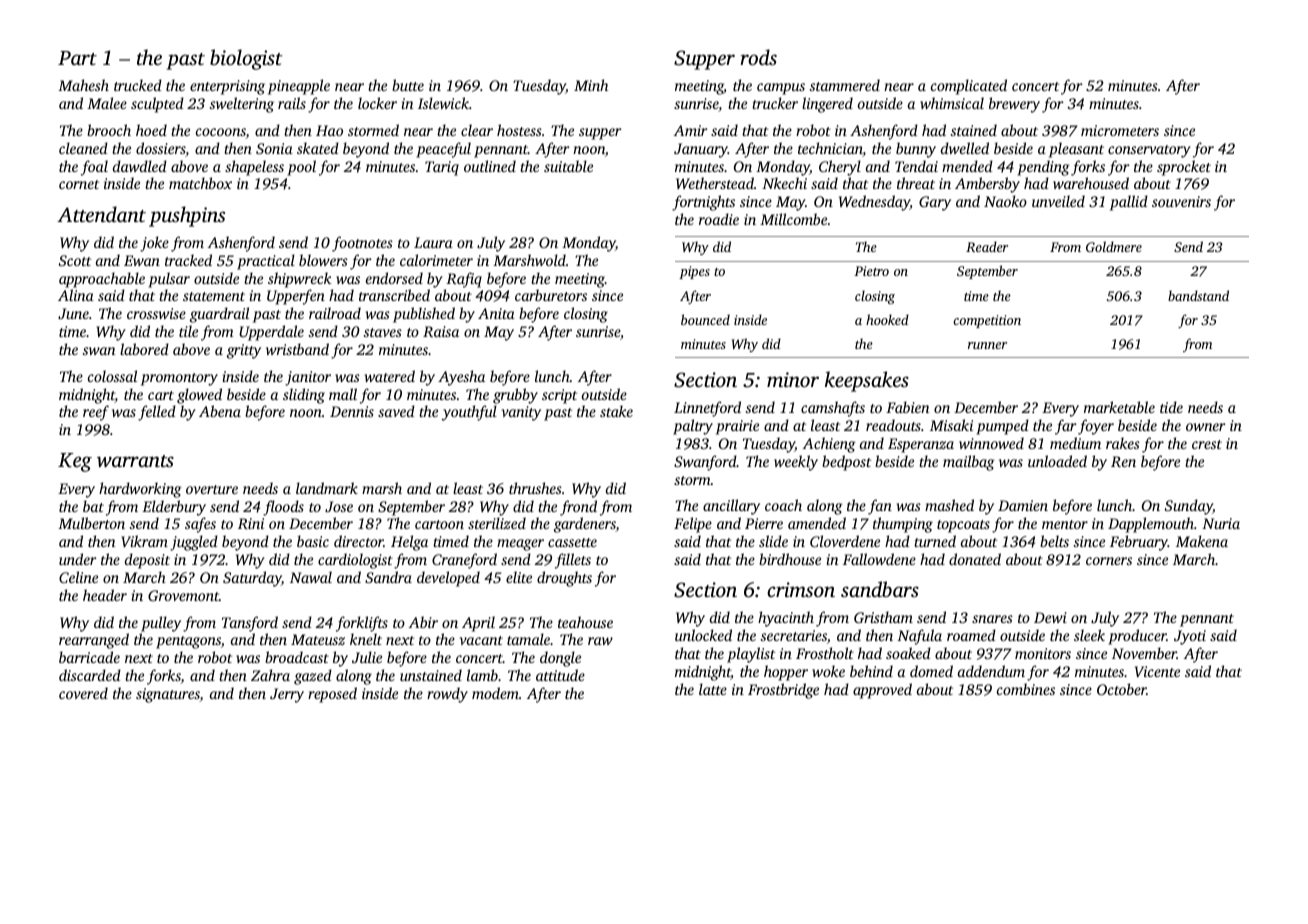 This screenshot has width=1308, height=924. Describe the element at coordinates (691, 130) in the screenshot. I see `Amir` at that location.
